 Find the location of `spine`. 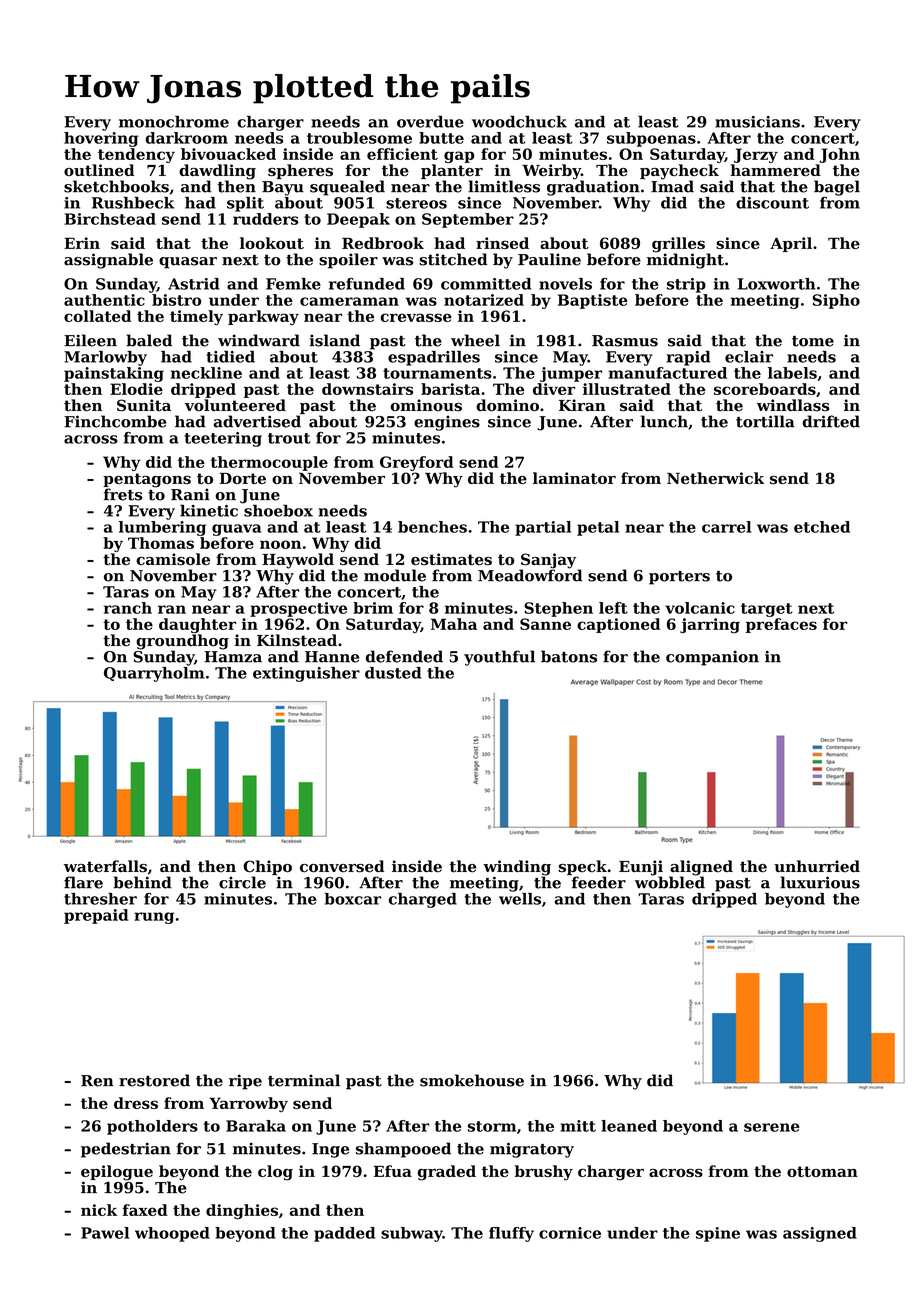

spine is located at coordinates (718, 1234).
